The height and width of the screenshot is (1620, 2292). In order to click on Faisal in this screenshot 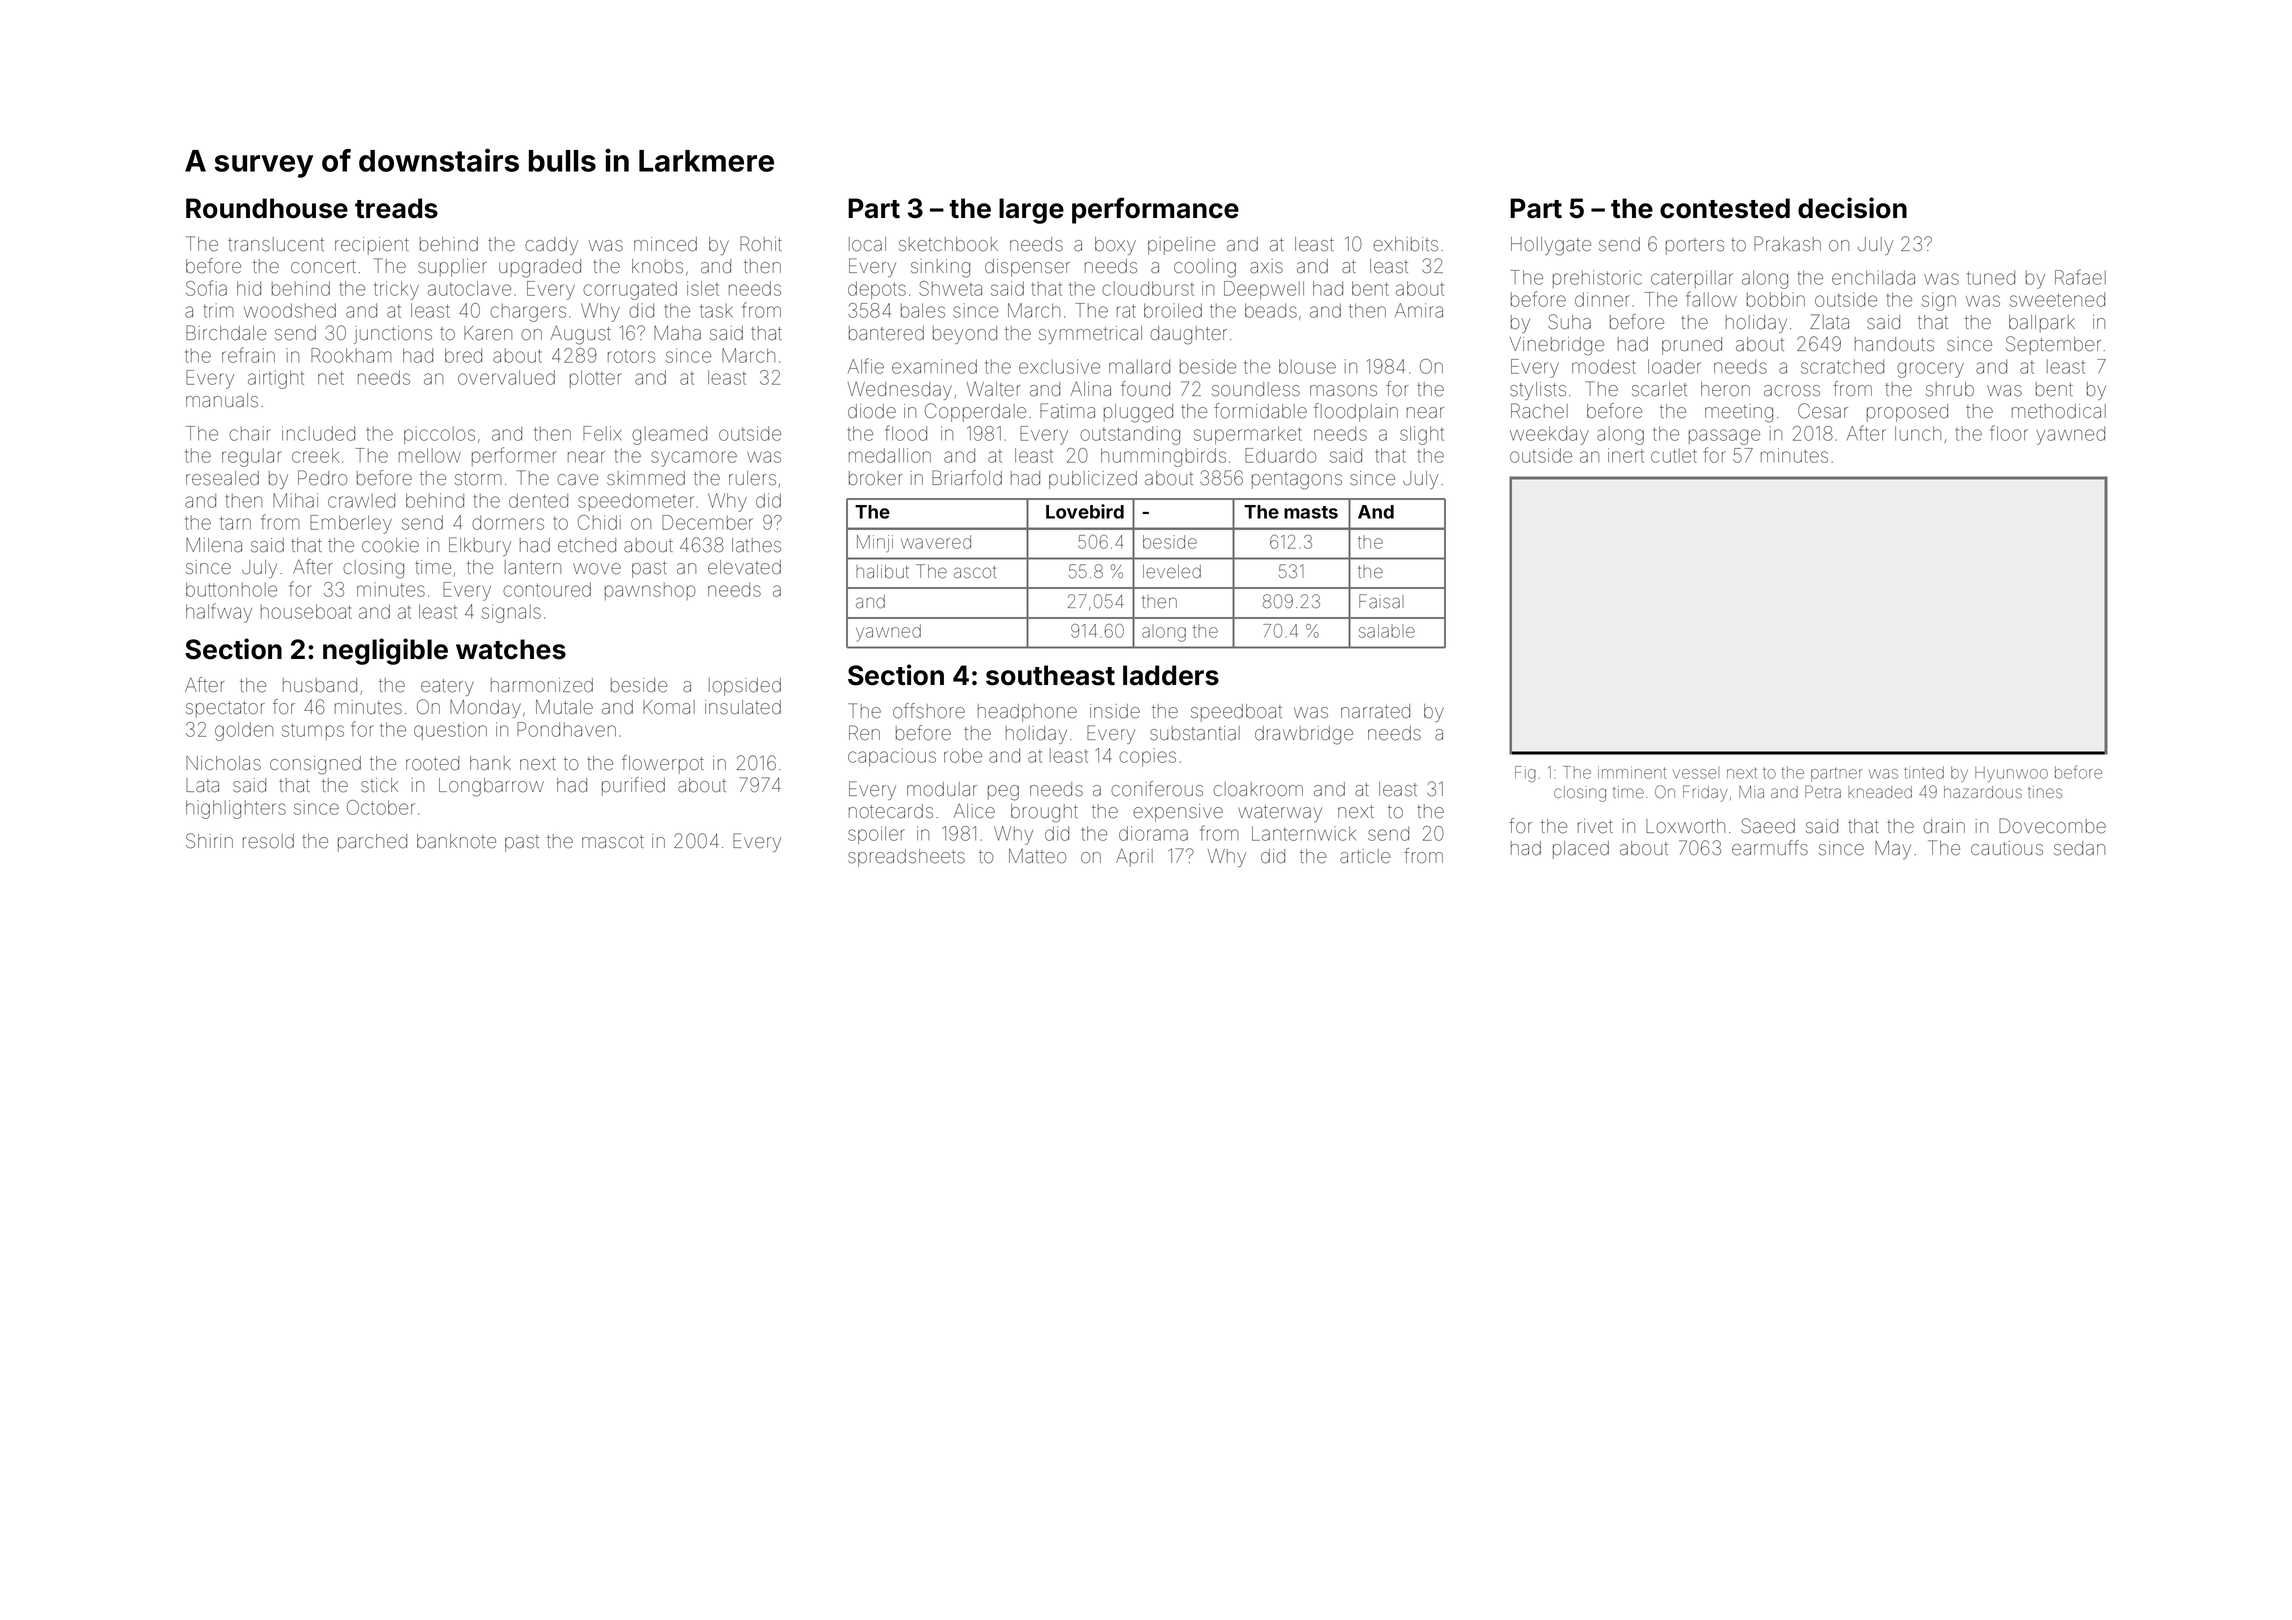, I will do `click(1381, 601)`.
